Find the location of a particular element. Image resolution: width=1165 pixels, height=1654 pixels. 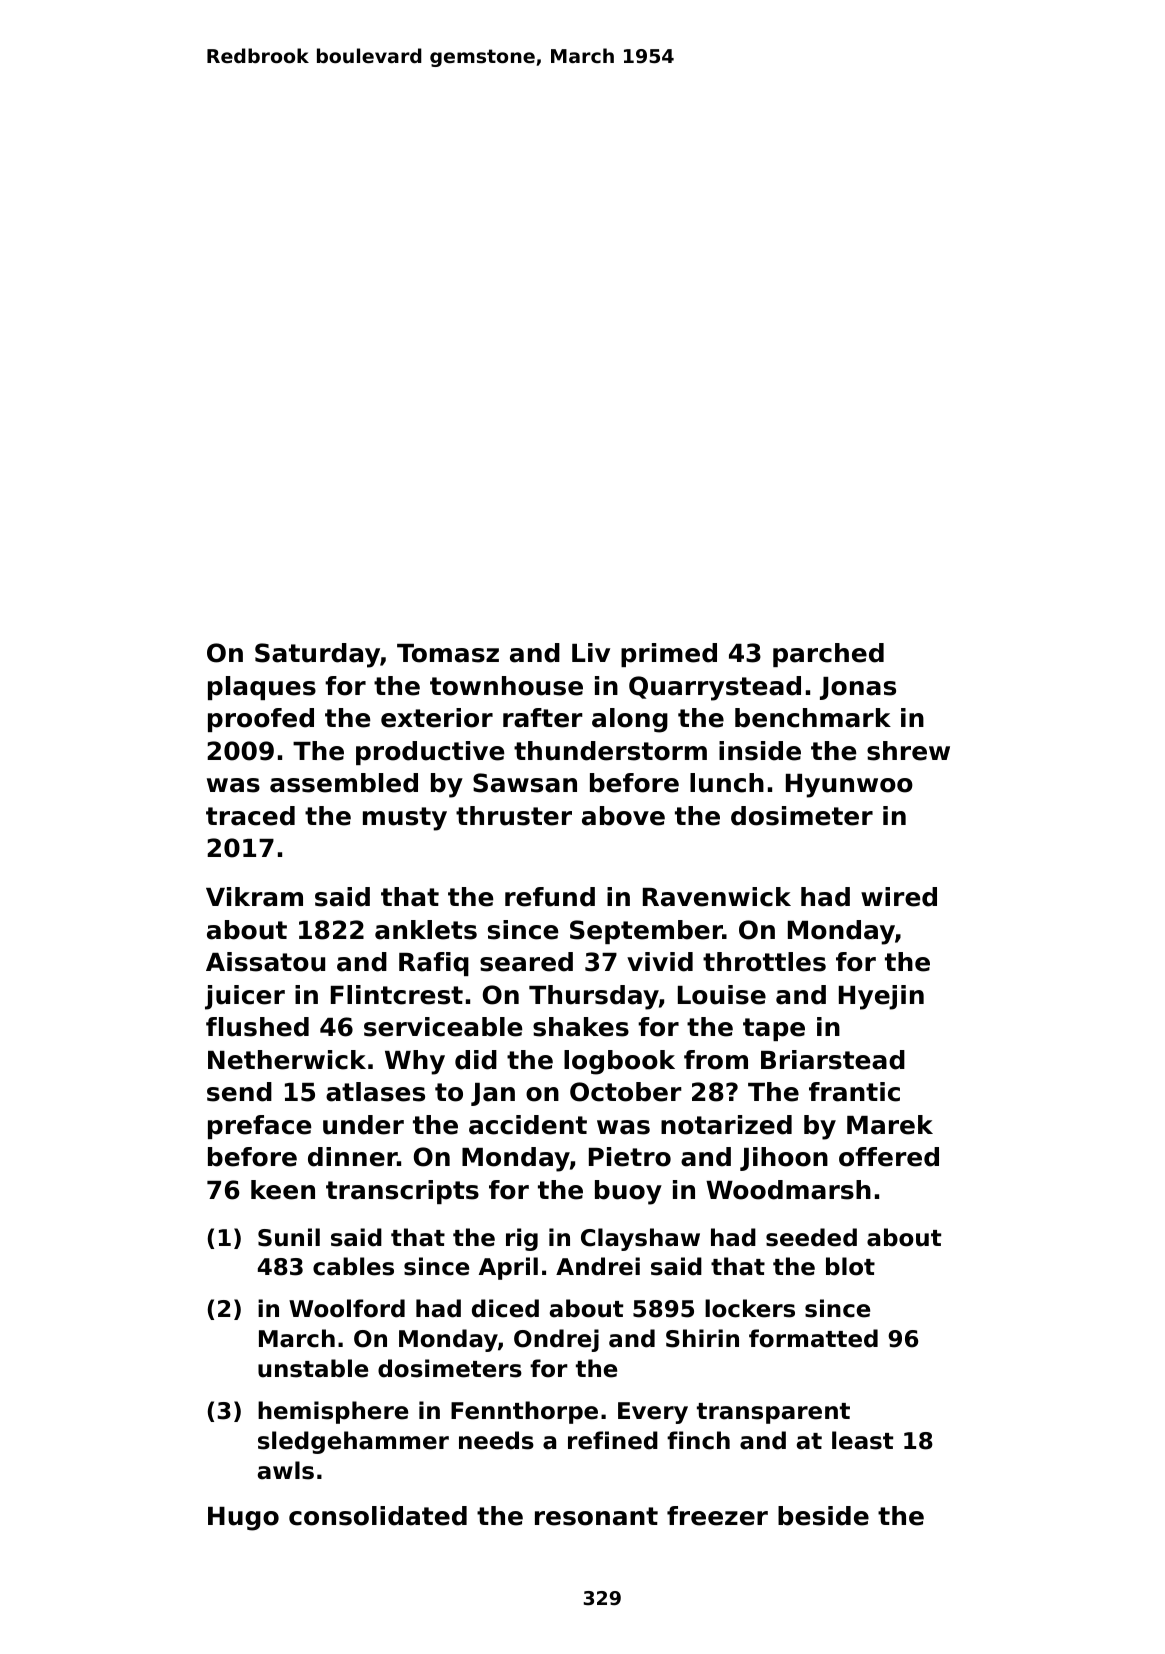

throttles is located at coordinates (764, 962).
